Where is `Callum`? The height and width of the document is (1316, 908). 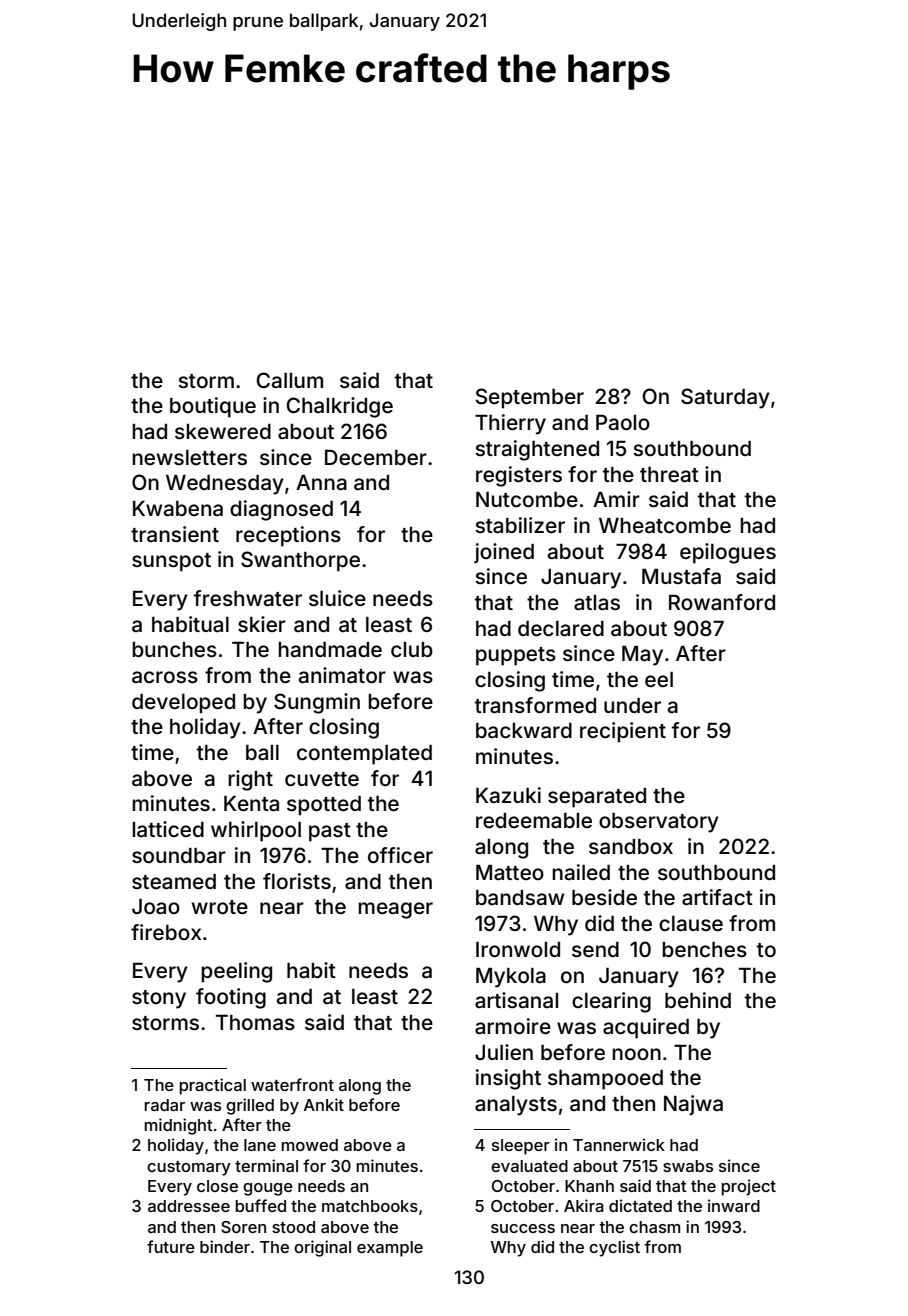 Callum is located at coordinates (289, 380).
